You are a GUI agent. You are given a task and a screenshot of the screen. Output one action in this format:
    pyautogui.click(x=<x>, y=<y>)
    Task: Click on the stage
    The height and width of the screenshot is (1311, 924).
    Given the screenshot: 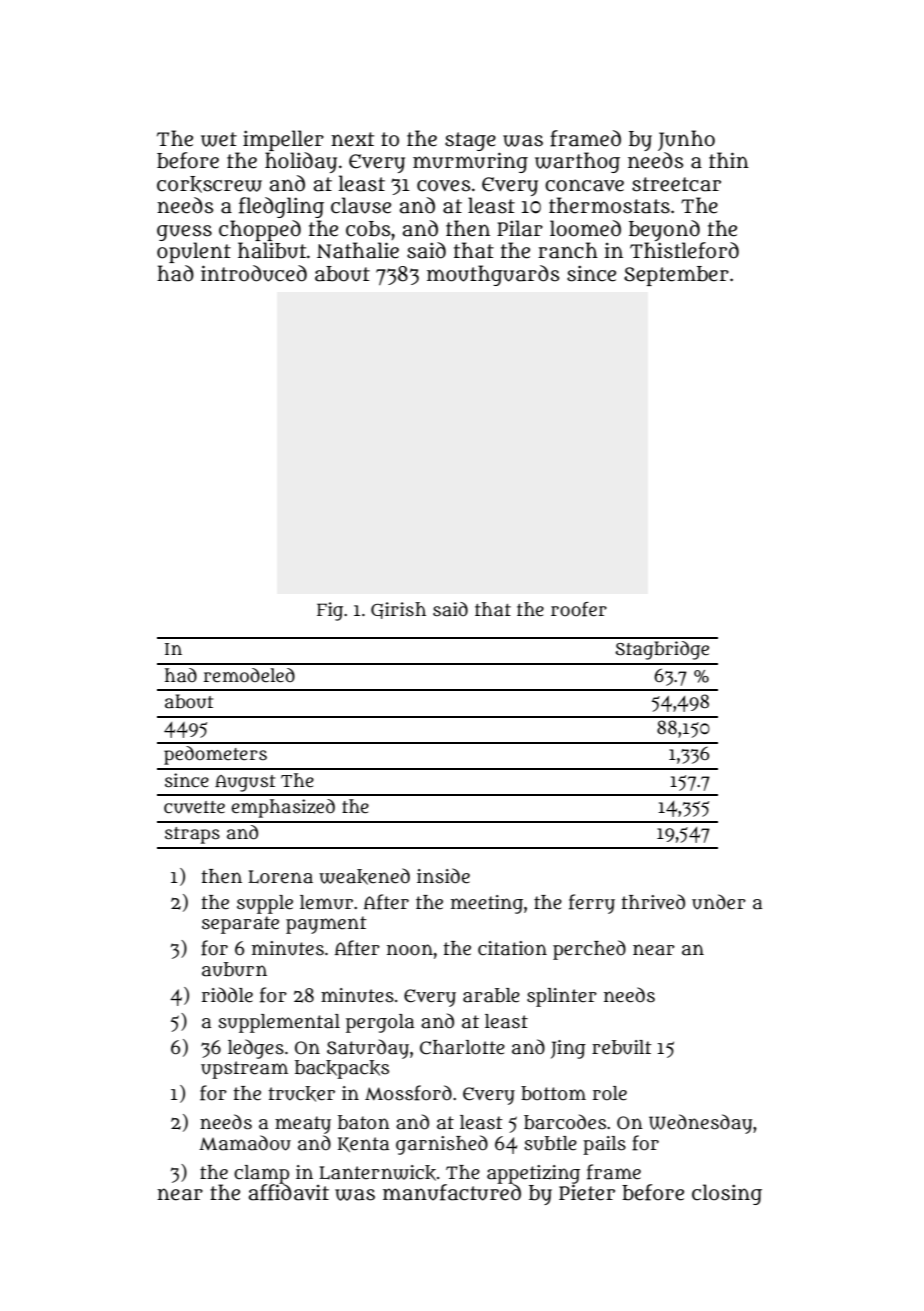 What is the action you would take?
    pyautogui.click(x=470, y=141)
